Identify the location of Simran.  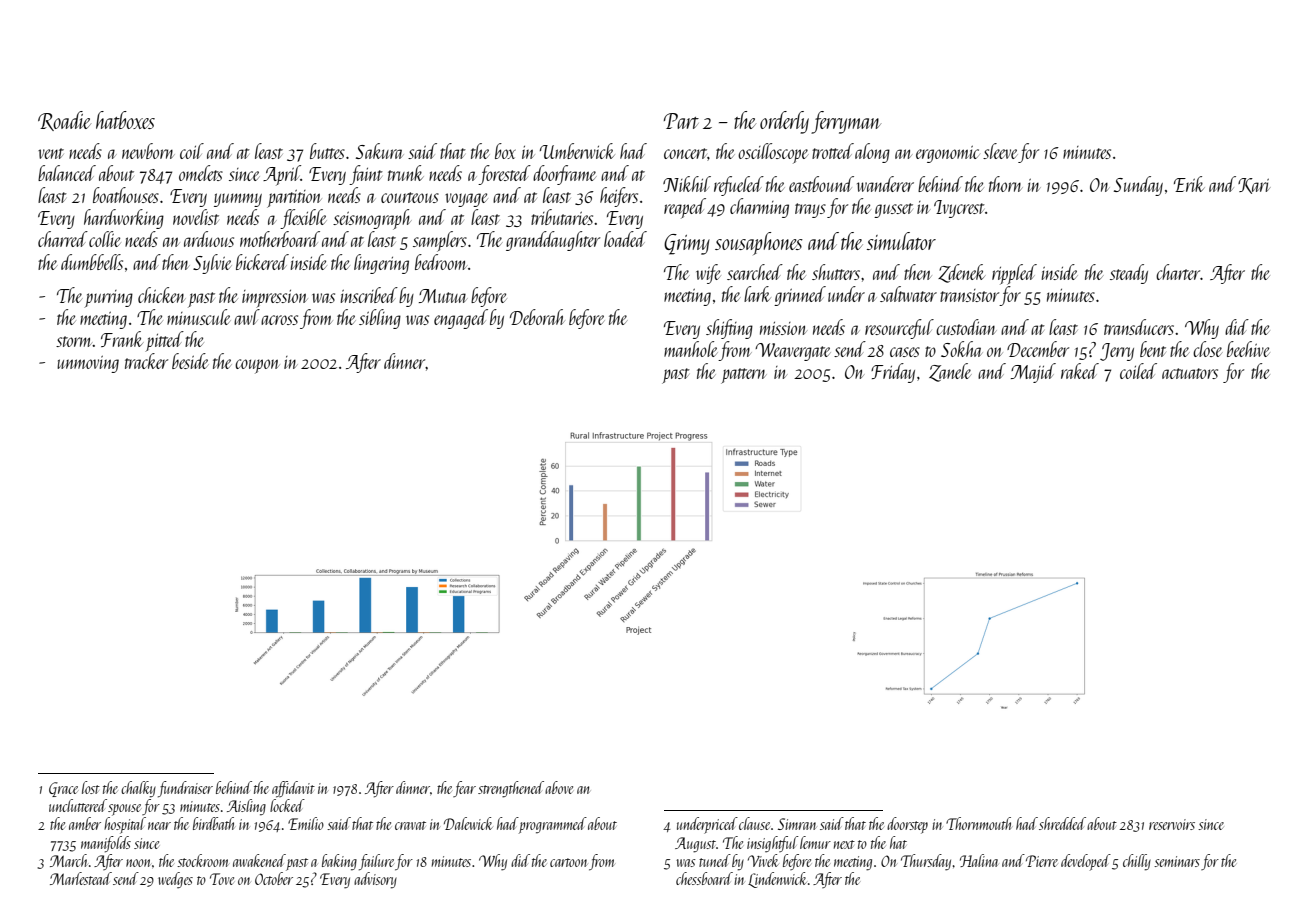
(797, 824).
